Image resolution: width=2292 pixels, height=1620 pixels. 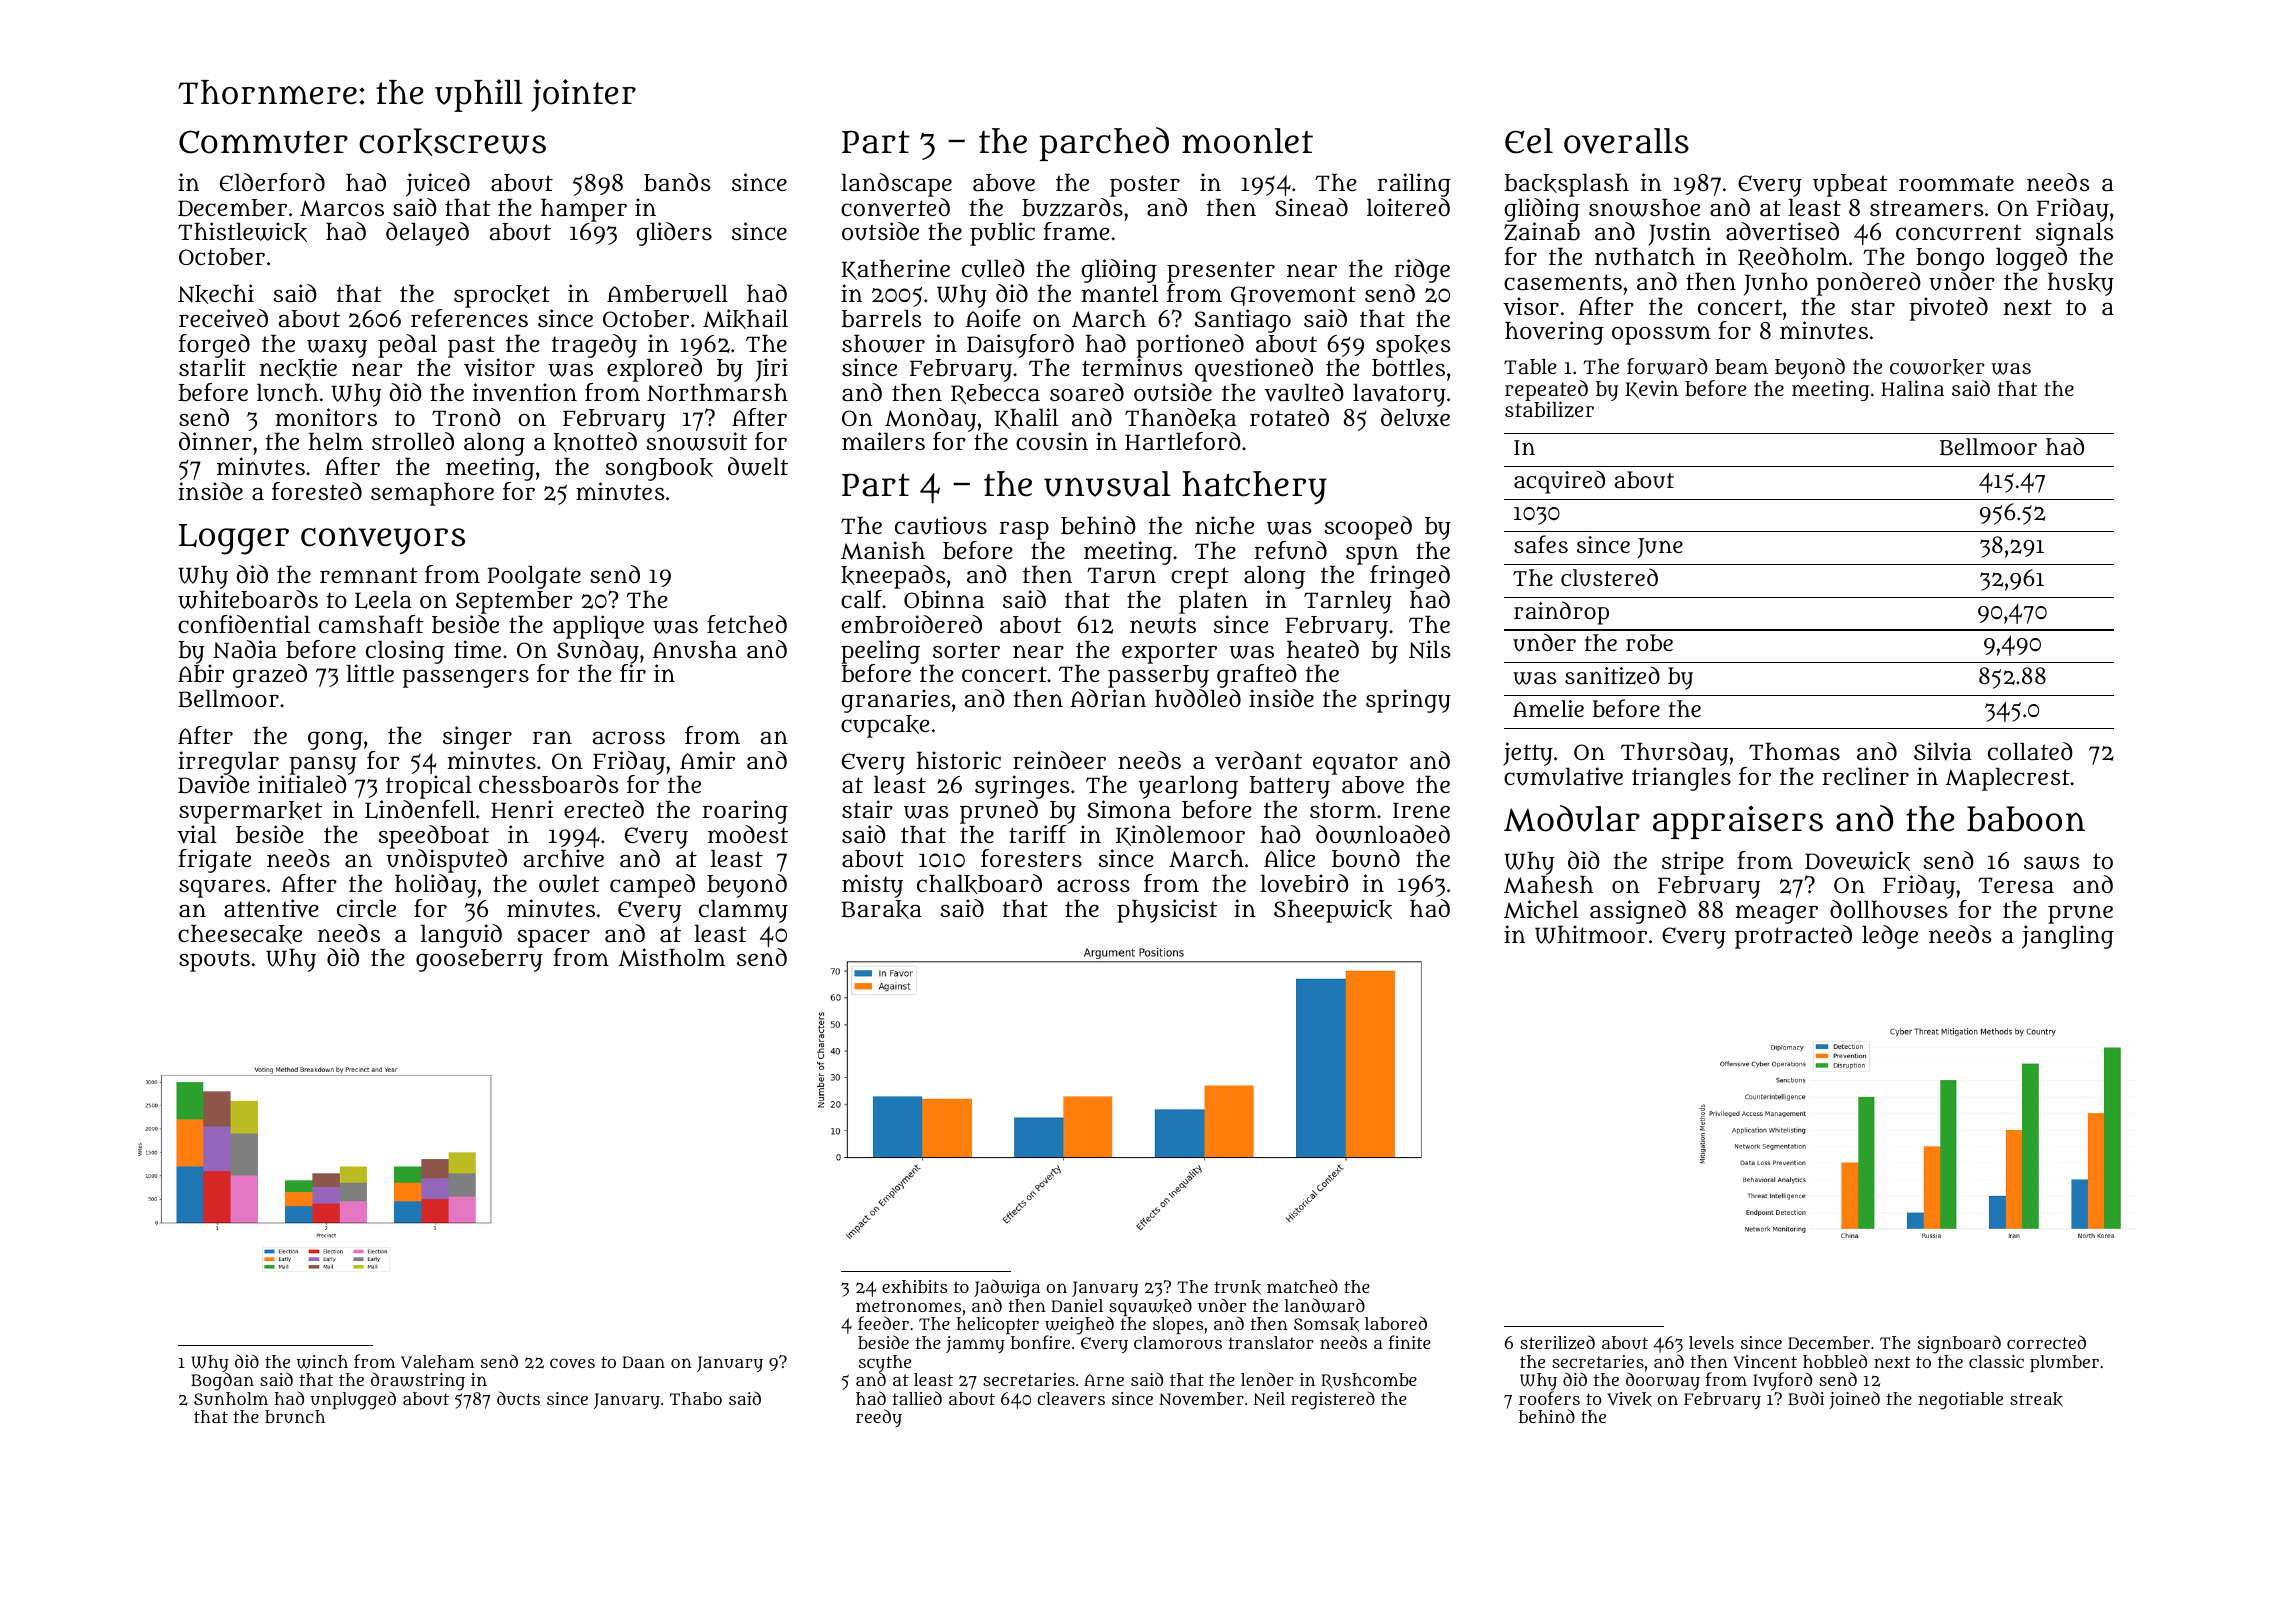 I want to click on portioned, so click(x=1190, y=346).
